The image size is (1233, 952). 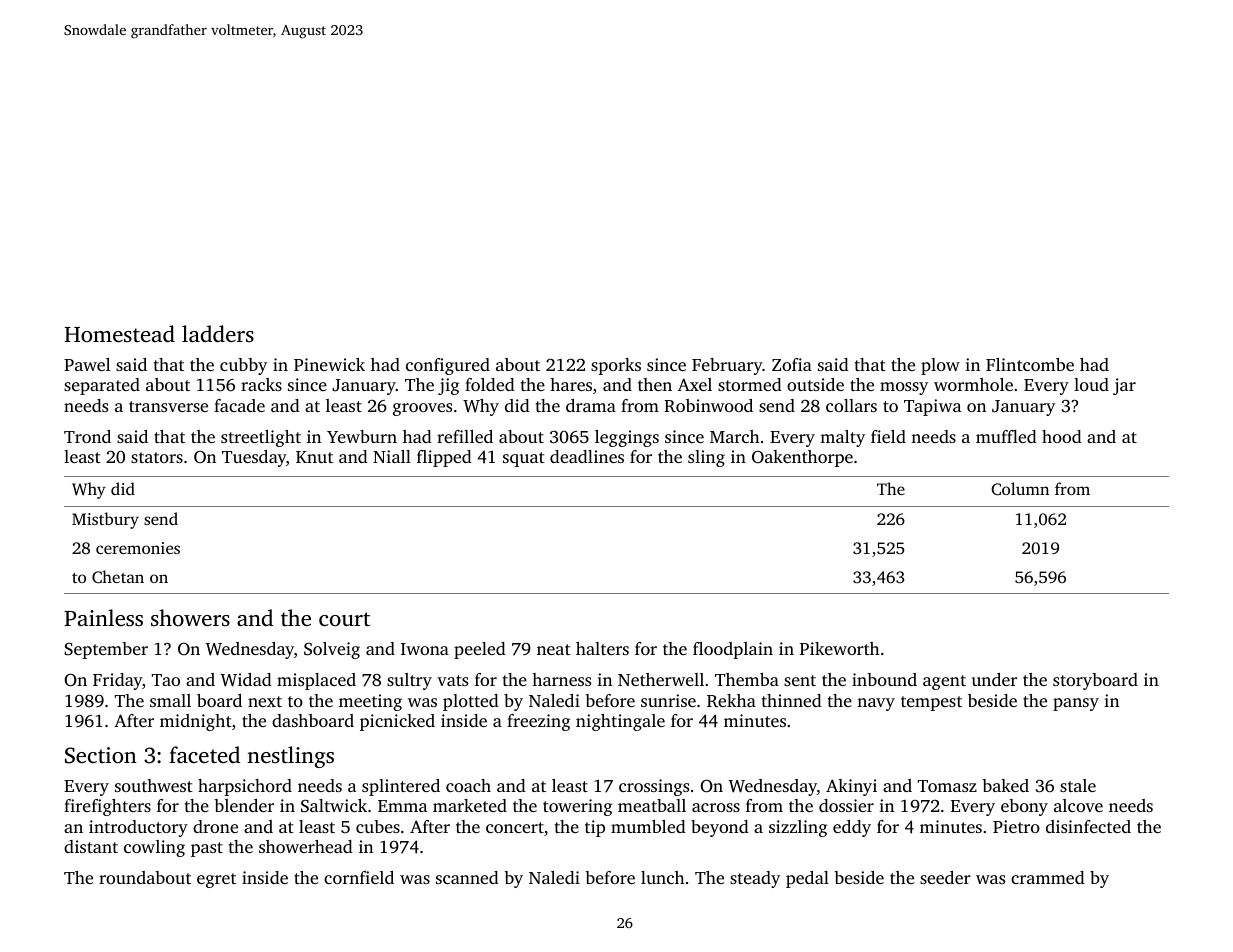 I want to click on stators, so click(x=157, y=457).
